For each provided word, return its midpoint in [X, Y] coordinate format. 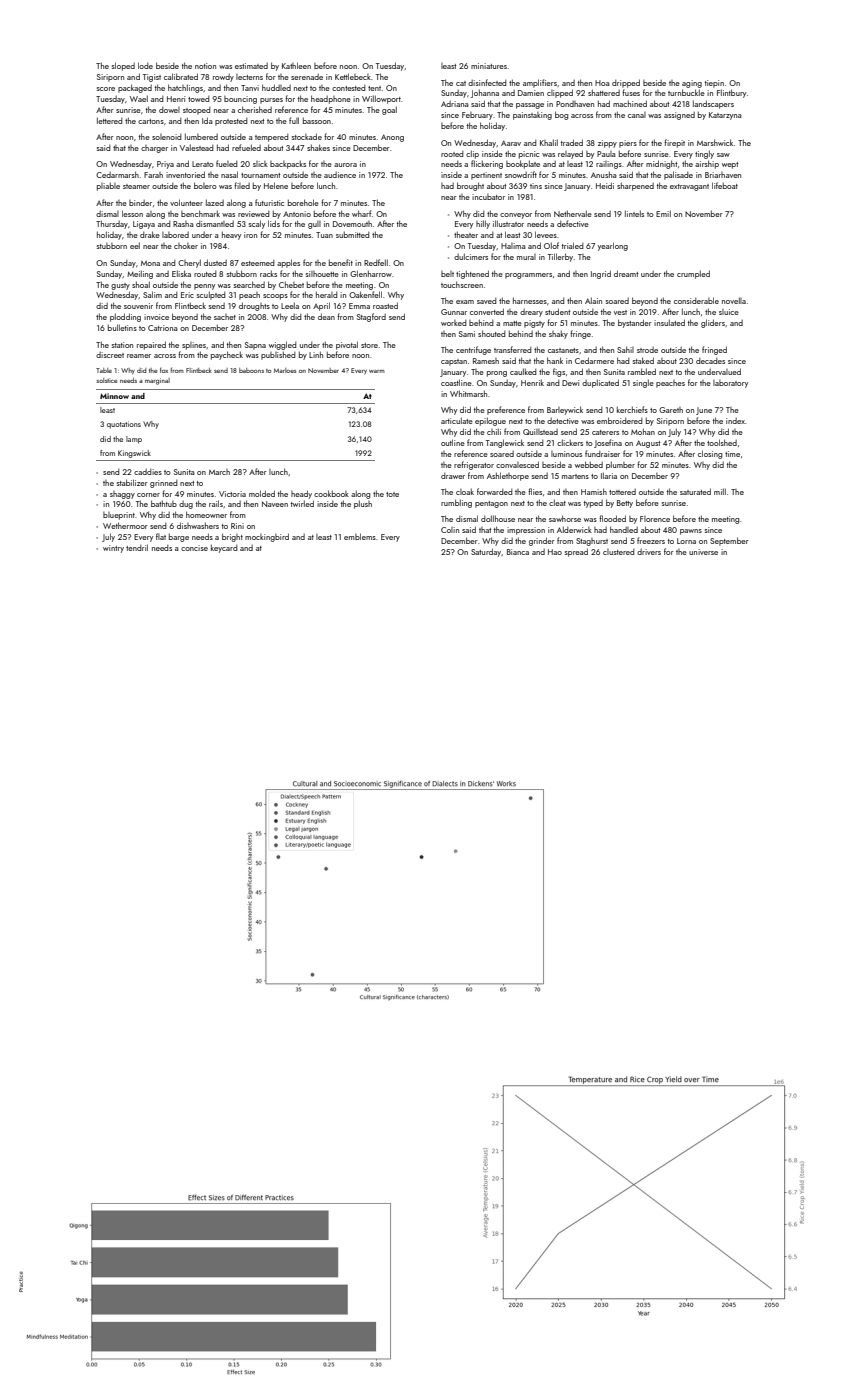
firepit [674, 143]
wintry [113, 549]
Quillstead [540, 432]
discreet [110, 355]
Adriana [455, 104]
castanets [563, 350]
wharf [361, 213]
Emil [663, 213]
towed [198, 99]
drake [150, 234]
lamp [134, 440]
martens [575, 476]
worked [453, 323]
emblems [360, 536]
